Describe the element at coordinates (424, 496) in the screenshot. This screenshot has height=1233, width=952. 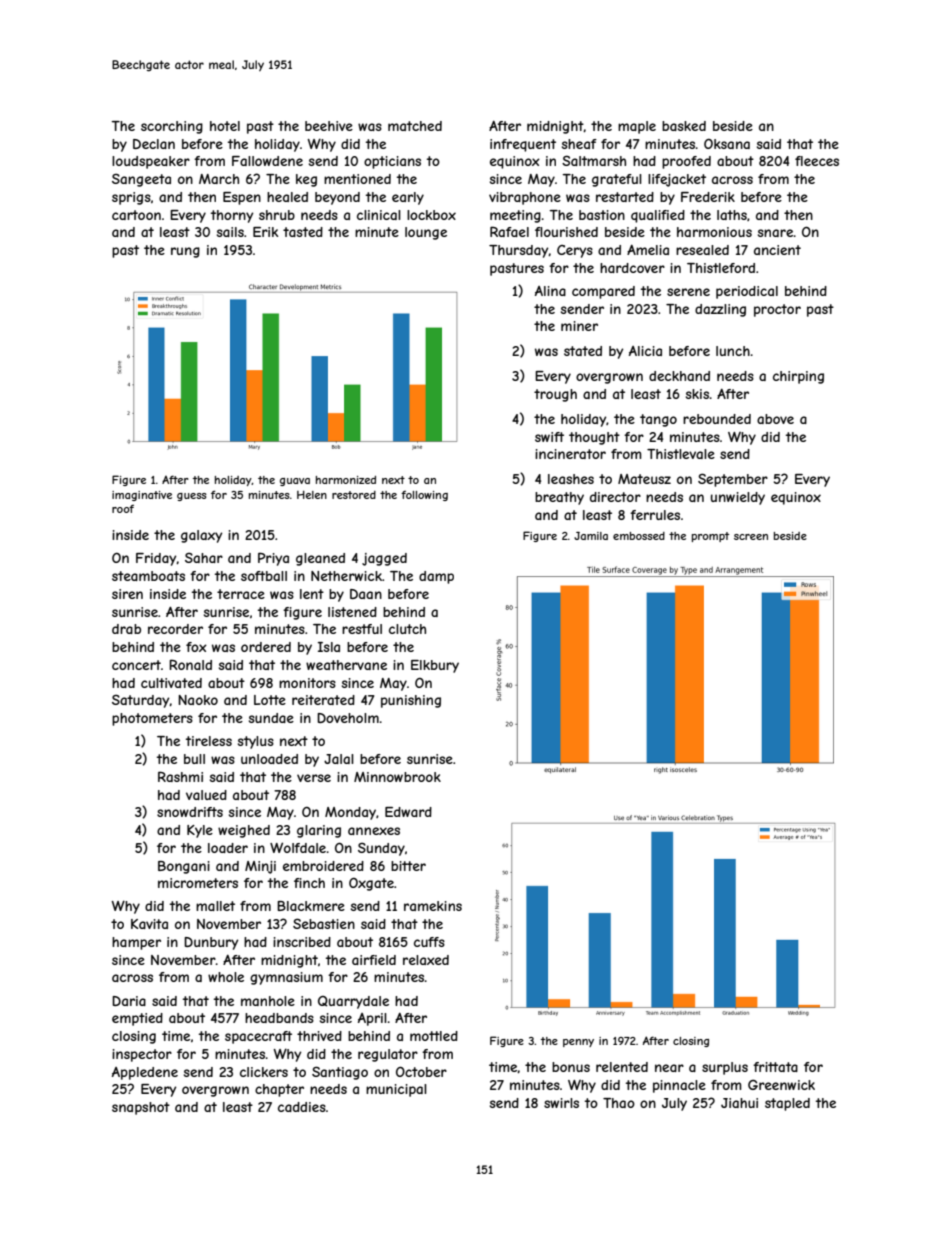
I see `following` at that location.
